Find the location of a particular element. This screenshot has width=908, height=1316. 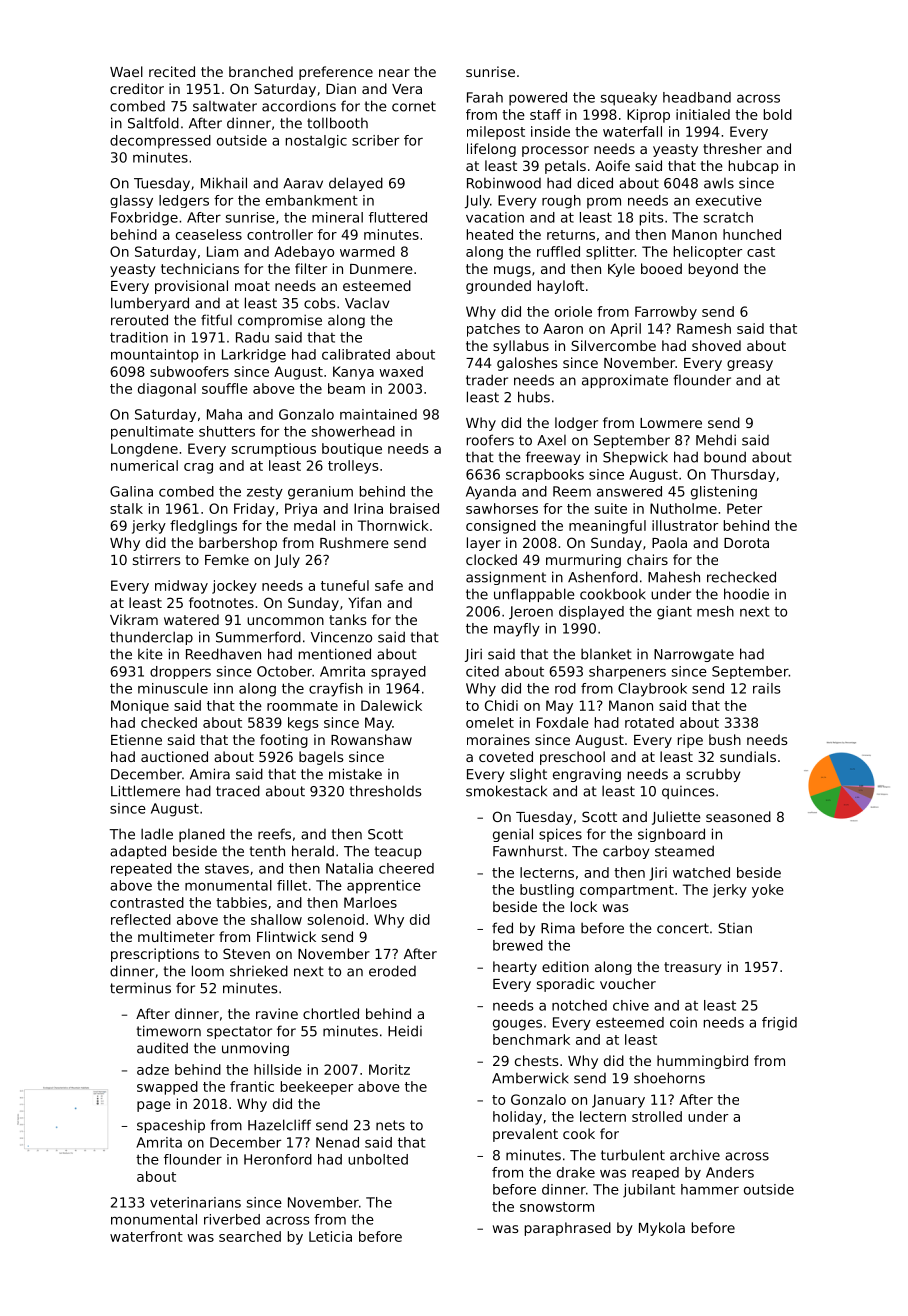

eroded is located at coordinates (392, 971).
